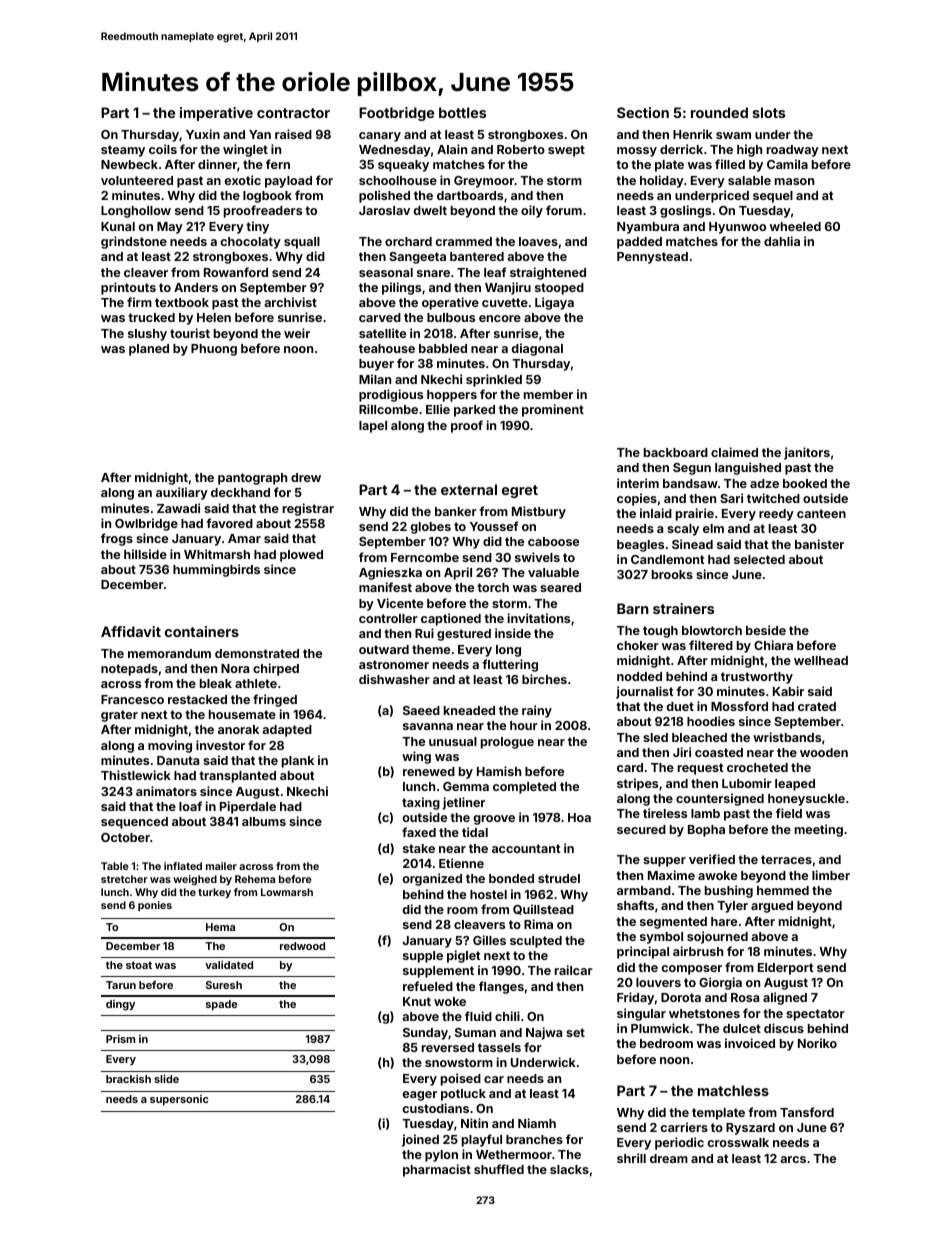  I want to click on babbled, so click(443, 348).
